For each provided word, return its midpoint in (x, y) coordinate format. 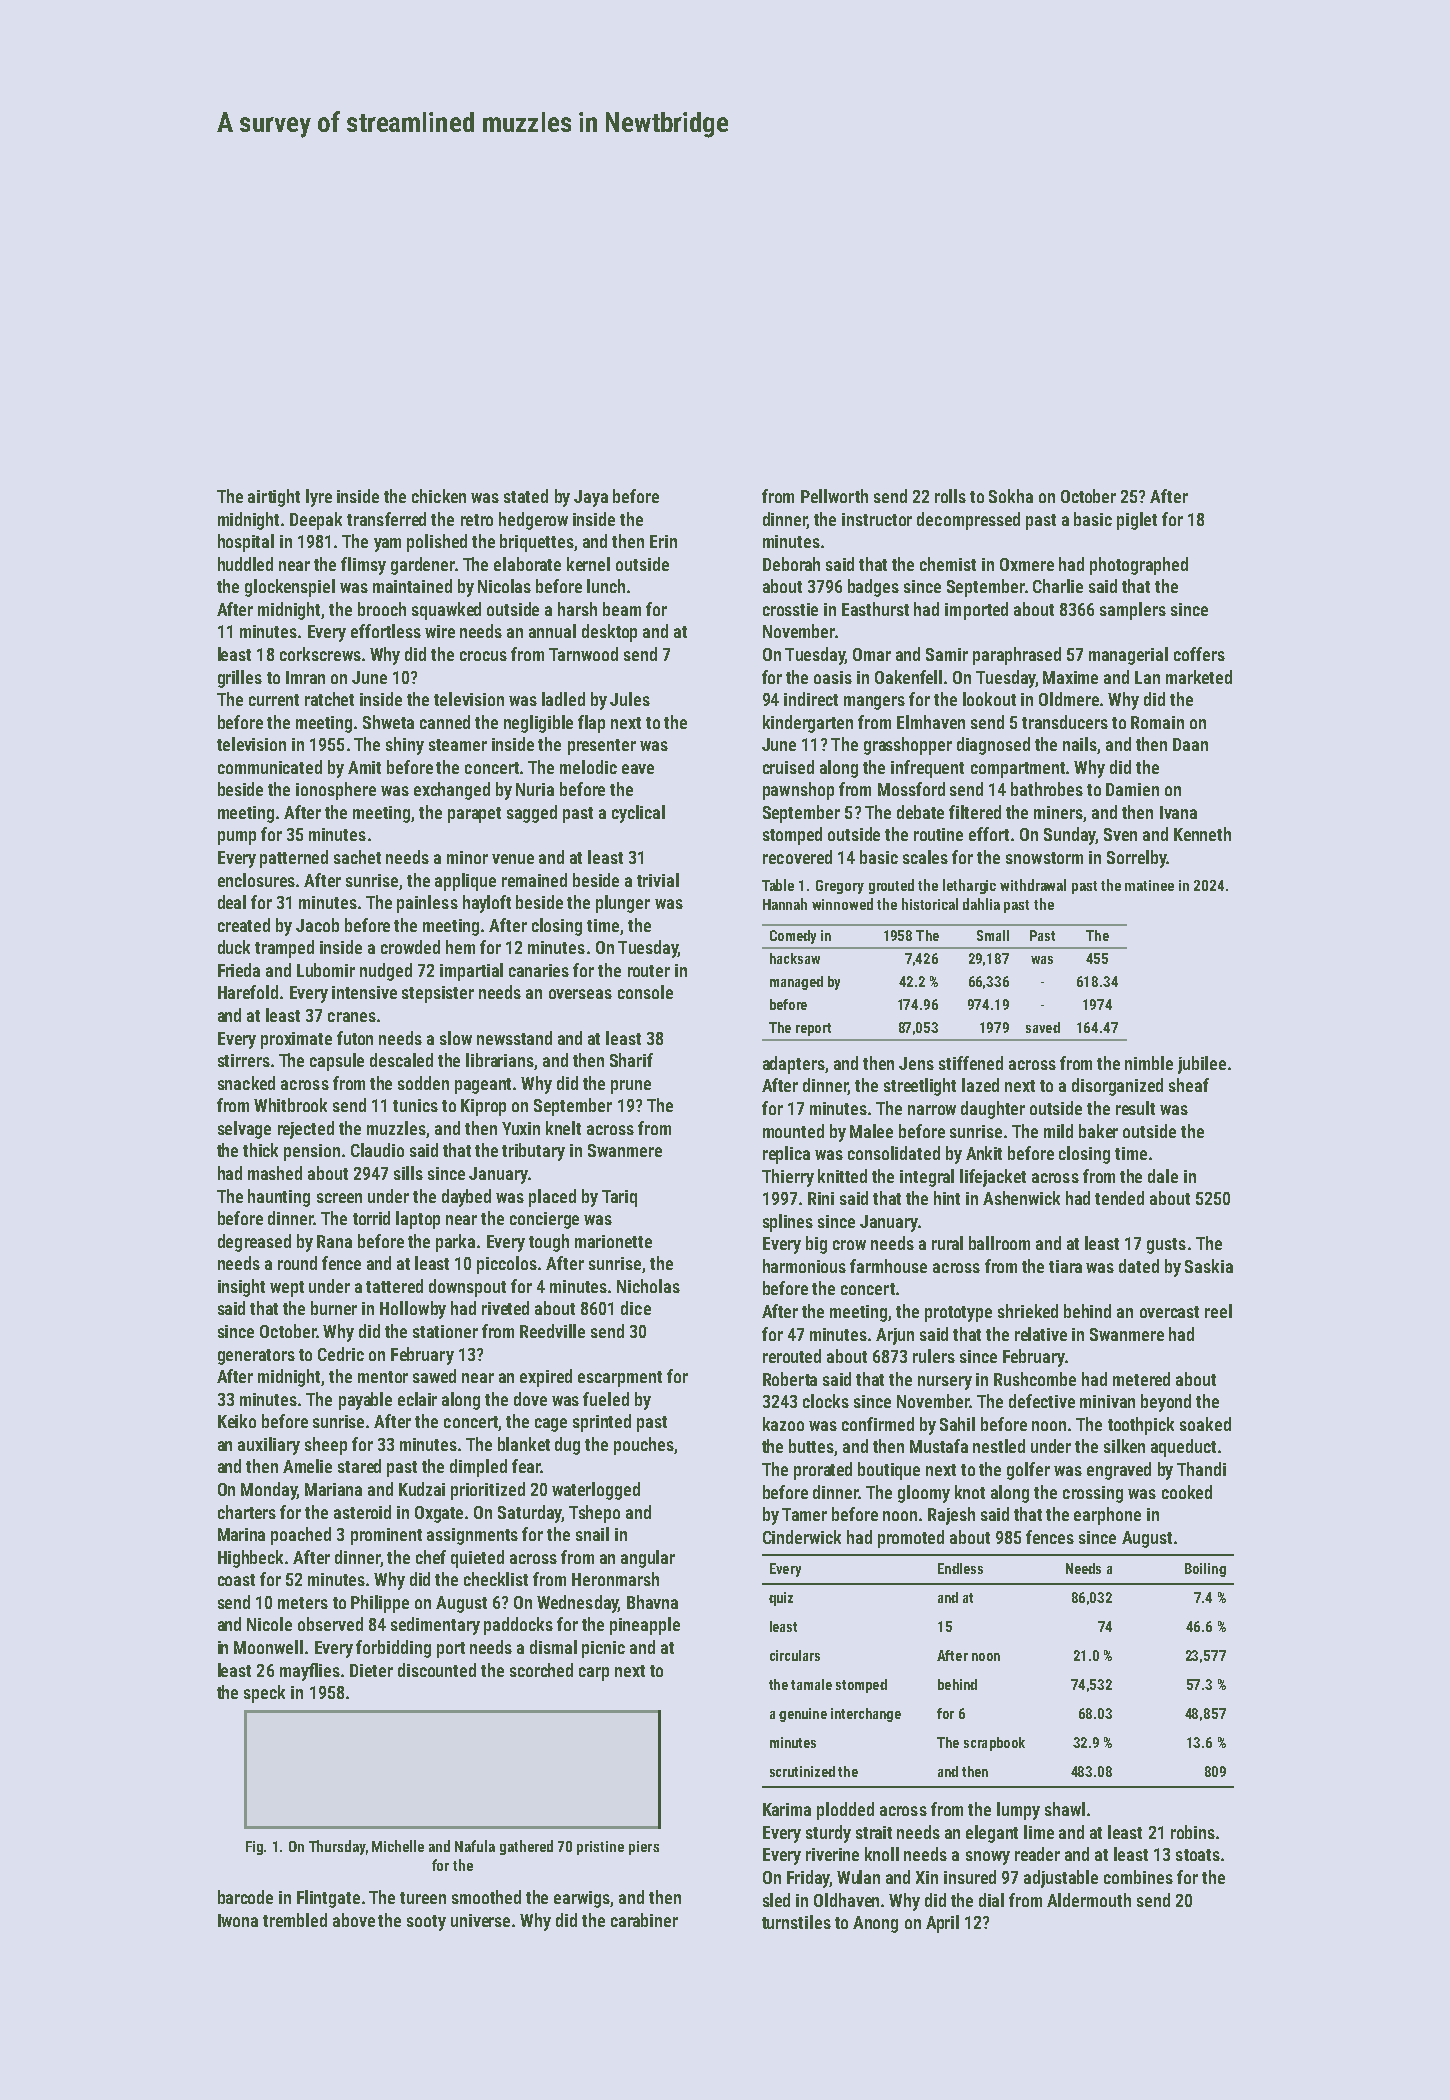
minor (467, 857)
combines (1138, 1877)
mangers (874, 703)
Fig (255, 1848)
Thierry (788, 1178)
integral (927, 1178)
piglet (1137, 521)
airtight (274, 498)
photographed (1139, 566)
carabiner (644, 1920)
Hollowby (413, 1310)
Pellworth (834, 496)
